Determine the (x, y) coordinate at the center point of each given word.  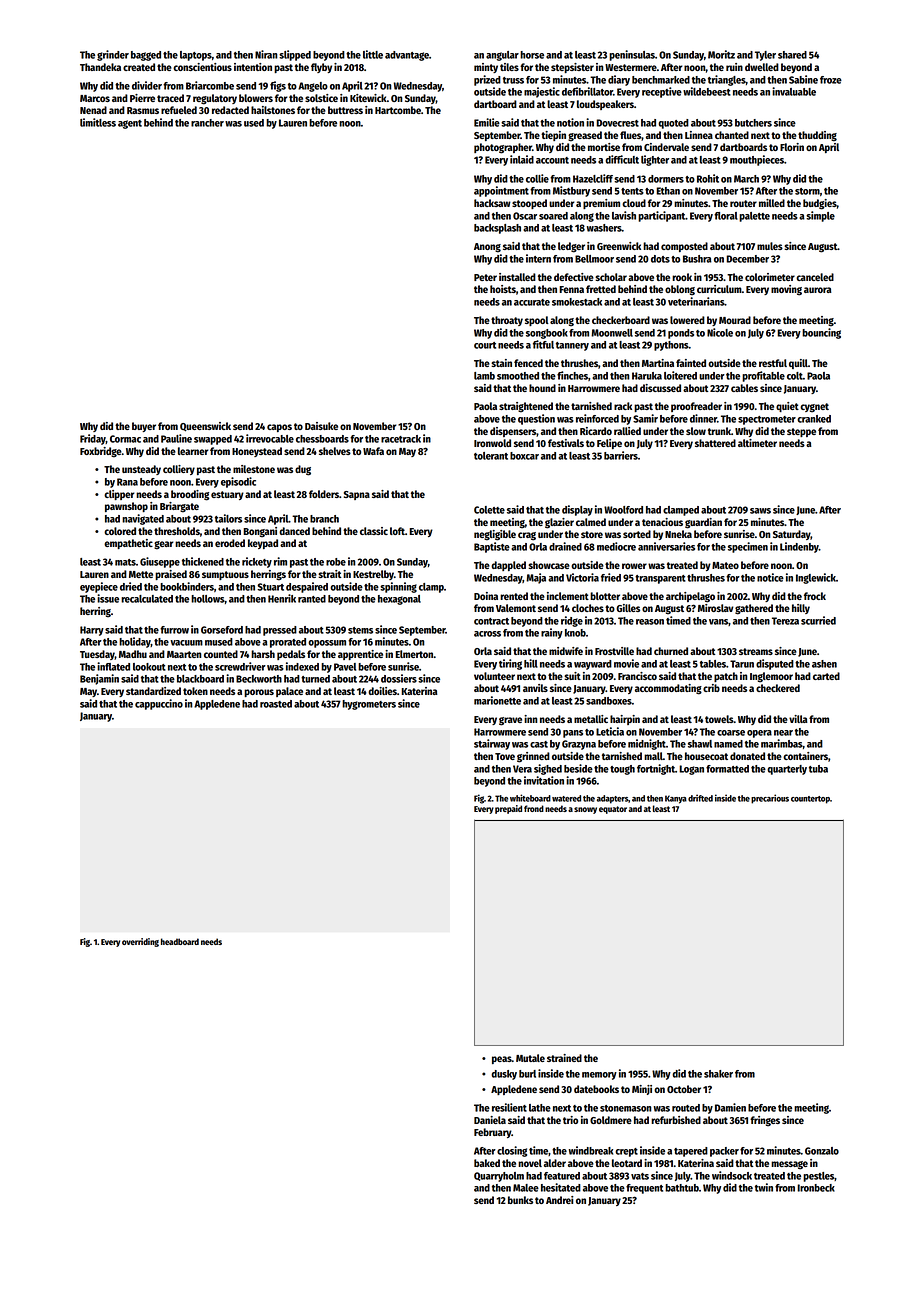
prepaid (508, 809)
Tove (505, 756)
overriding (140, 942)
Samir (645, 418)
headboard (180, 941)
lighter (655, 160)
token (195, 691)
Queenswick (205, 427)
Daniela (490, 1120)
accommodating (668, 689)
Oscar (525, 216)
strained (564, 1058)
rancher (207, 123)
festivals (566, 443)
